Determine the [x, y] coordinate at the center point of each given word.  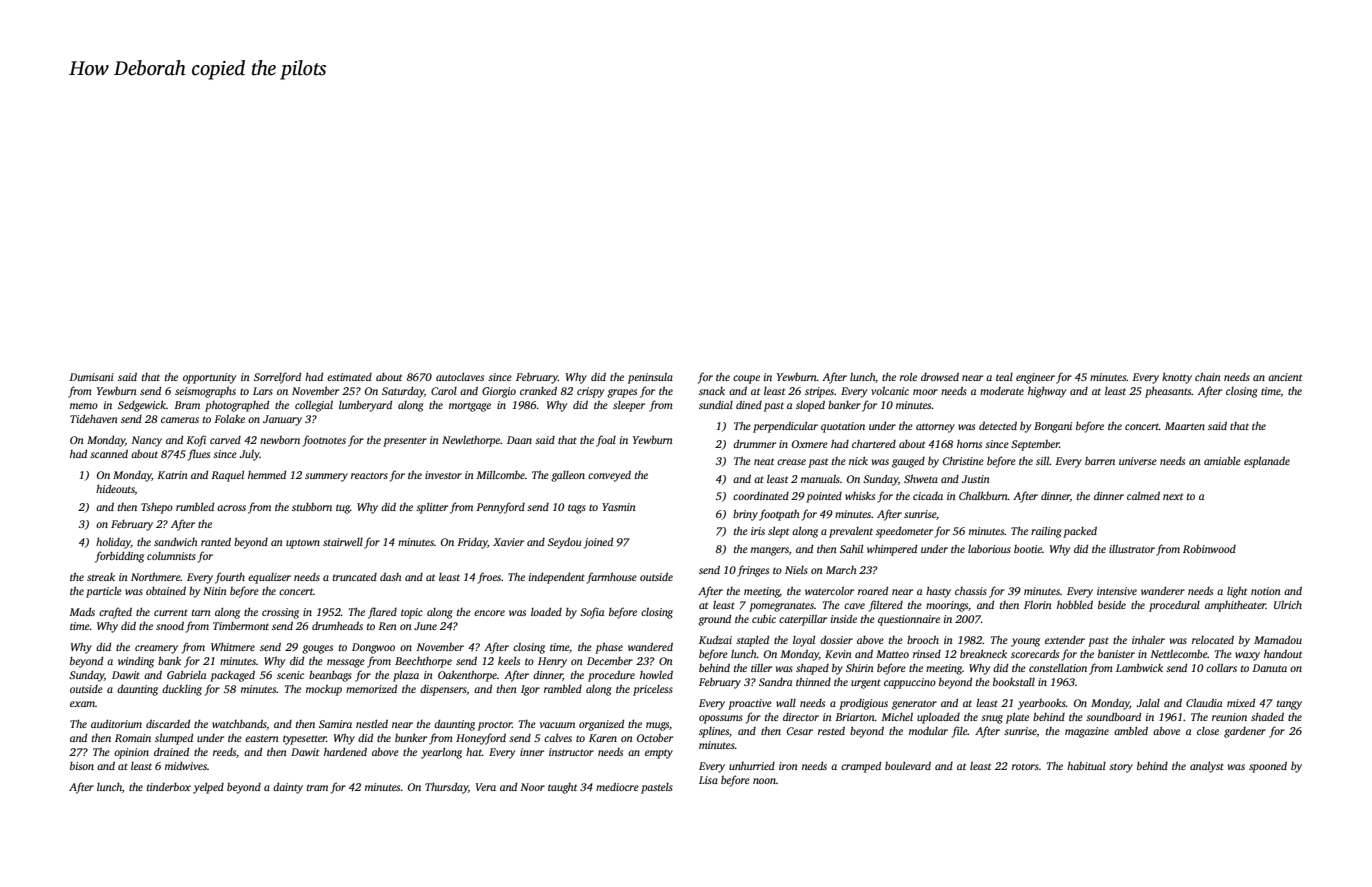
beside [1112, 604]
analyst [1207, 767]
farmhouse [612, 578]
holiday [113, 543]
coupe [746, 379]
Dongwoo [373, 648]
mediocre [617, 787]
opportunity [209, 378]
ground [714, 620]
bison [82, 766]
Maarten [1185, 426]
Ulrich [1288, 604]
